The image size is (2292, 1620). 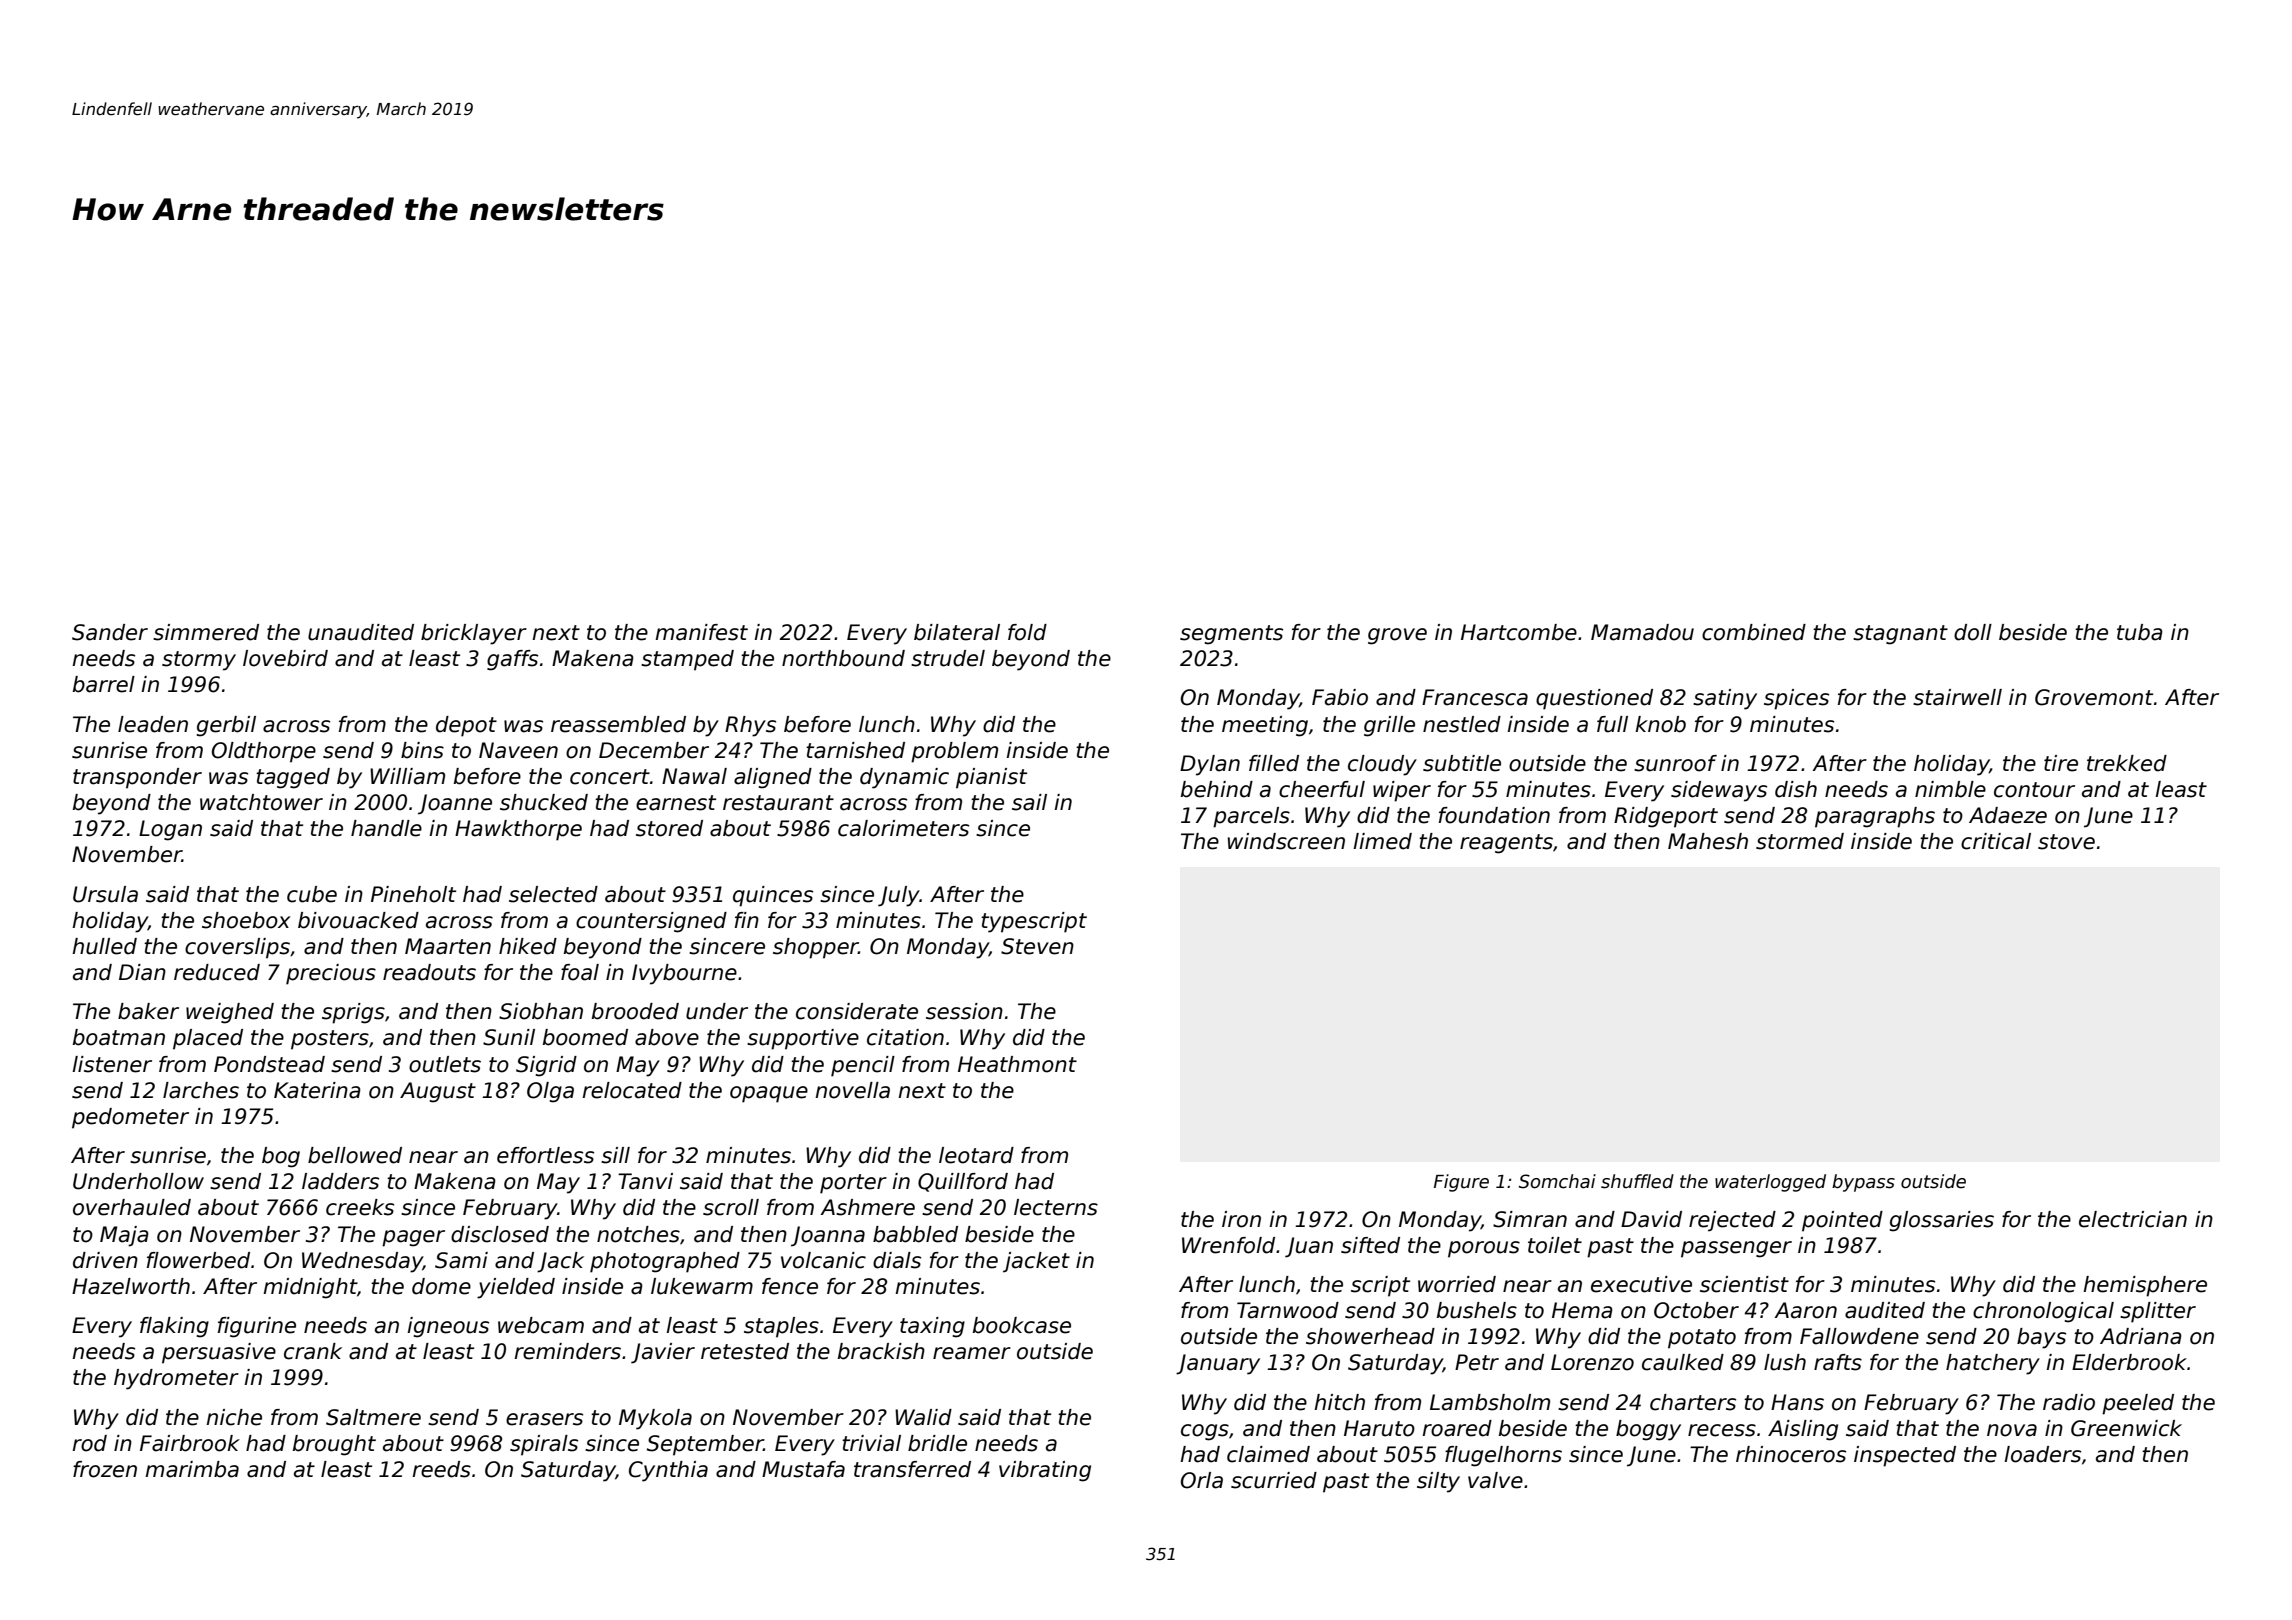 What do you see at coordinates (1202, 1480) in the screenshot?
I see `Orla` at bounding box center [1202, 1480].
